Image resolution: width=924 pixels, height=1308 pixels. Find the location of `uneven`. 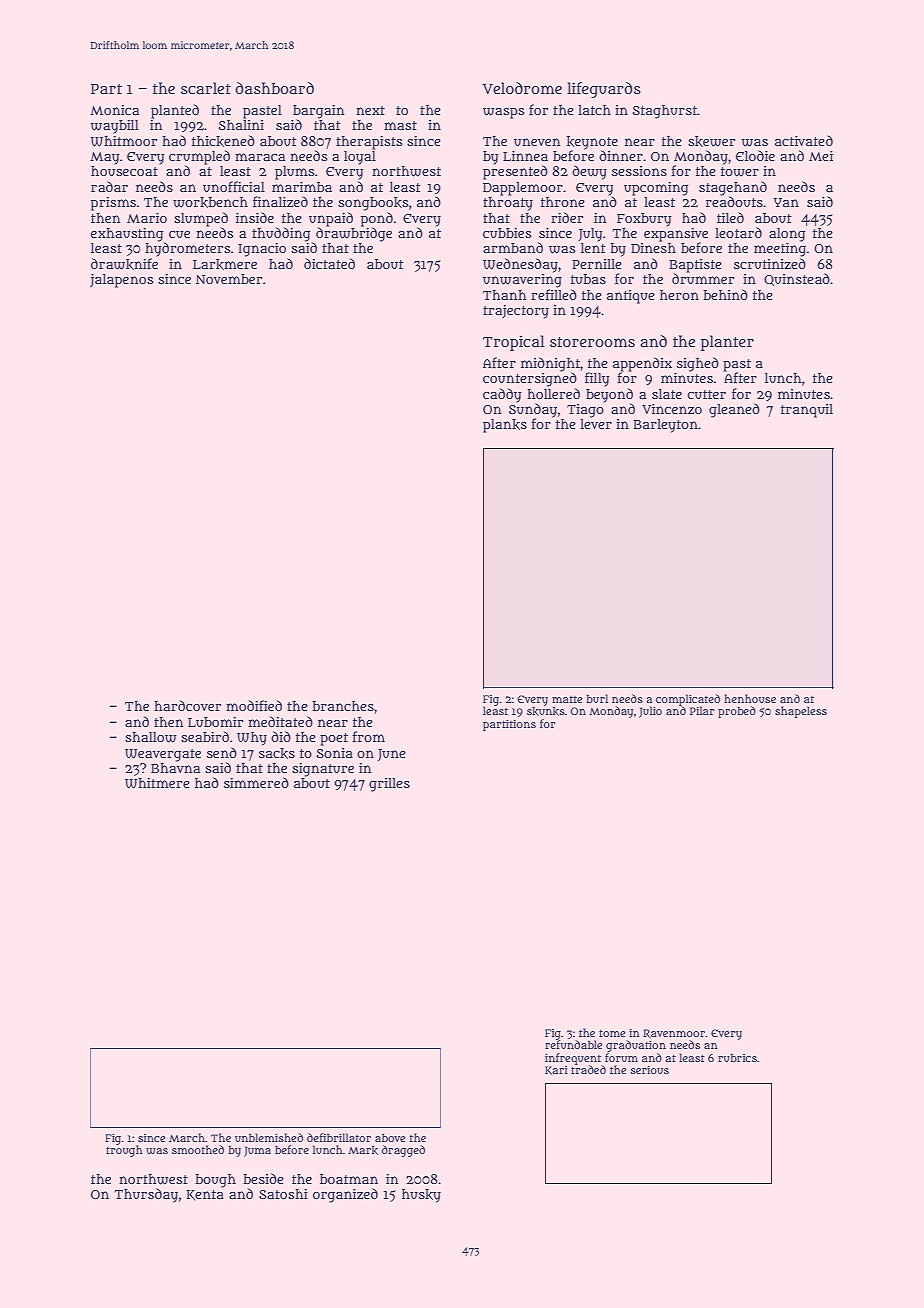

uneven is located at coordinates (537, 142).
